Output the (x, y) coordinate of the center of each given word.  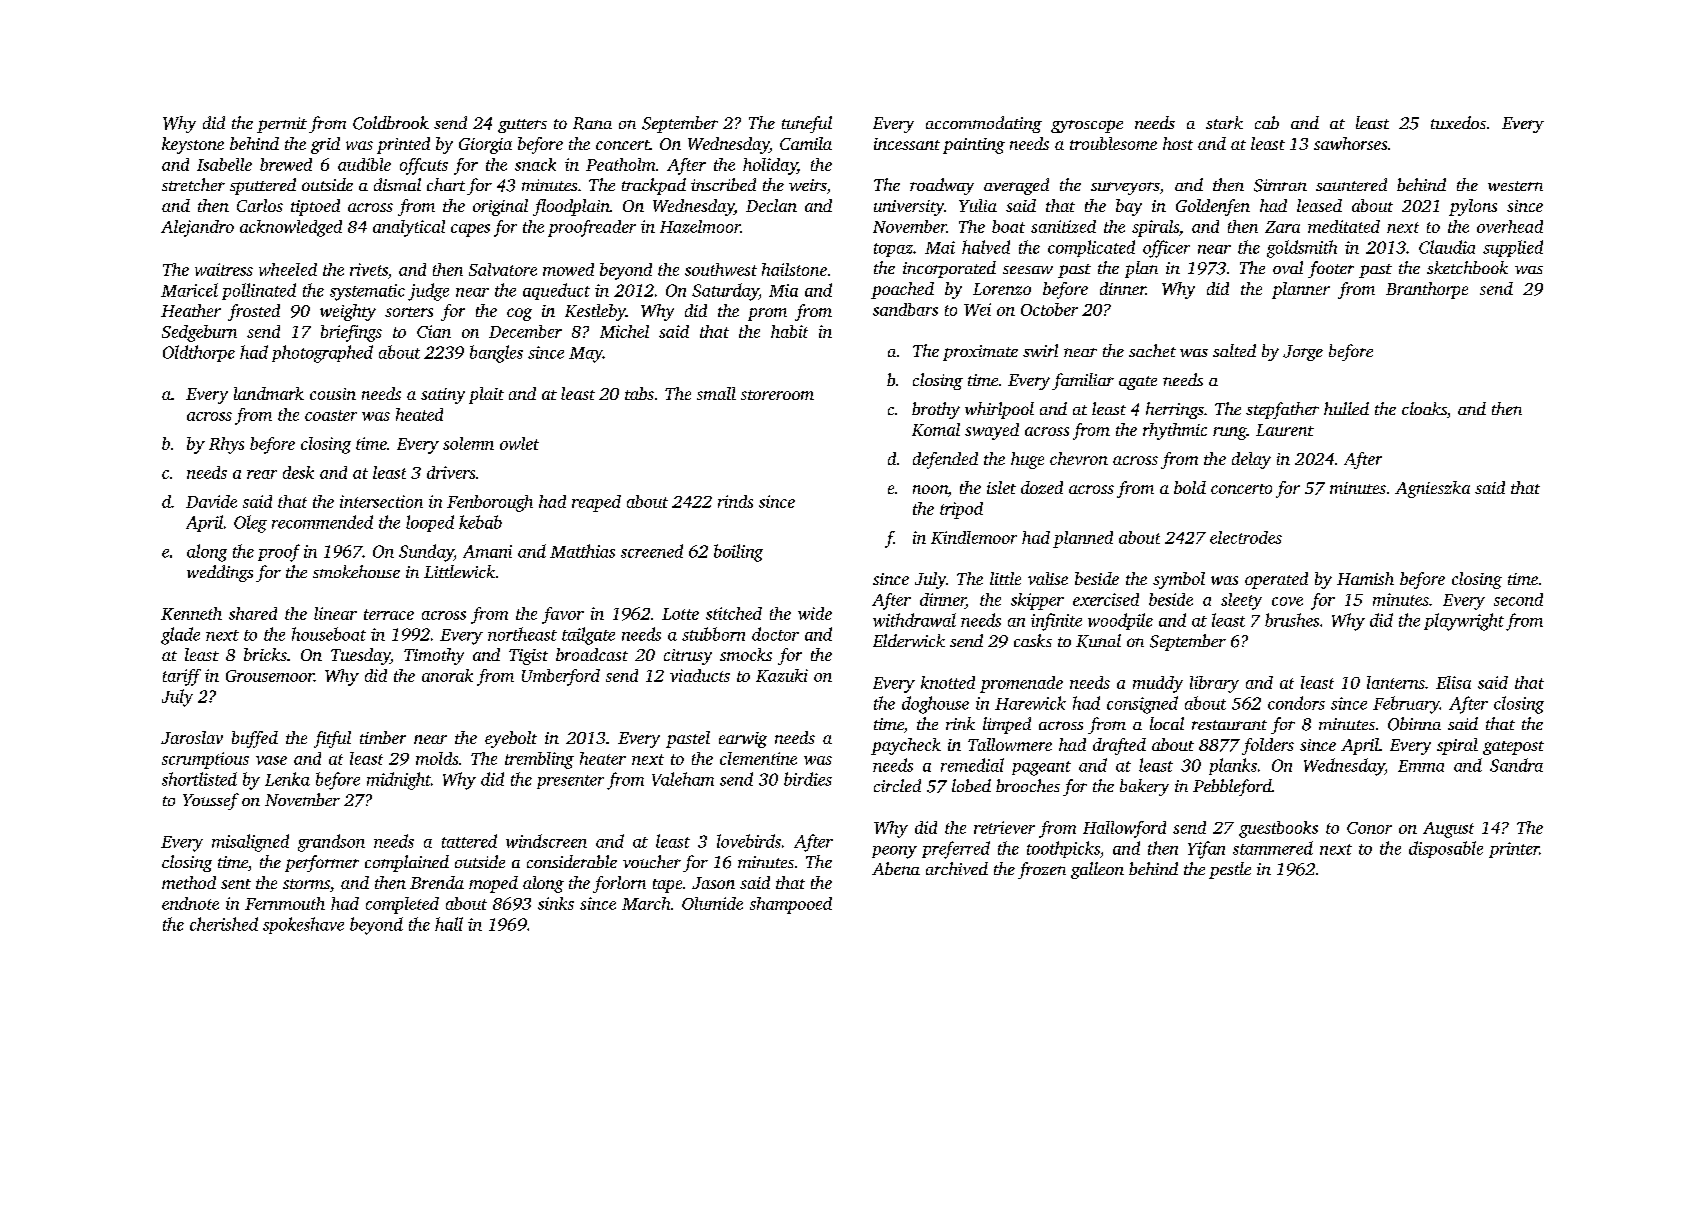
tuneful (807, 124)
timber (383, 737)
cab (1267, 122)
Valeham (683, 779)
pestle (1230, 870)
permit (282, 125)
